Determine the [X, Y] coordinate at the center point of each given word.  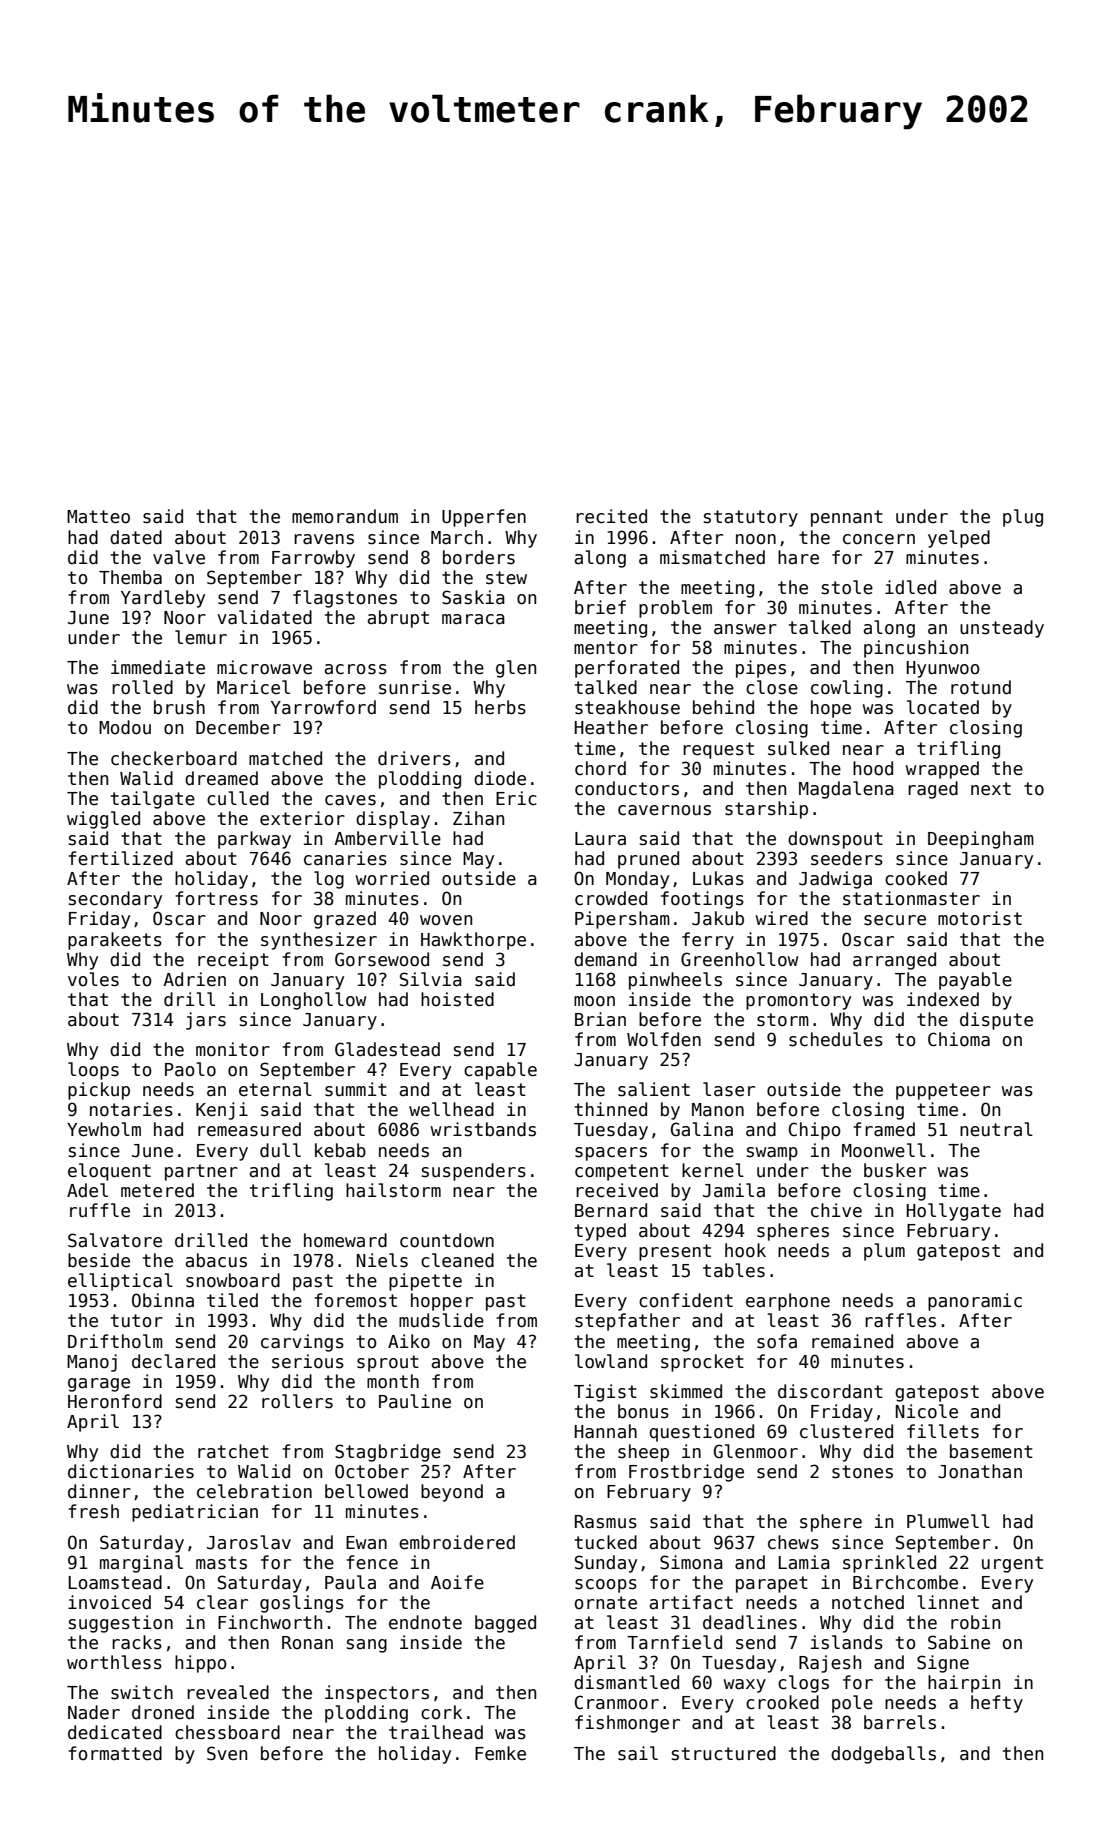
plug [1023, 518]
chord [600, 768]
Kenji [222, 1111]
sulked [798, 748]
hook [745, 1250]
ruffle [100, 1210]
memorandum [345, 516]
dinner [99, 1491]
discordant [830, 1391]
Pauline [415, 1401]
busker [895, 1170]
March [457, 537]
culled [238, 798]
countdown [447, 1240]
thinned [611, 1109]
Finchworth [270, 1622]
